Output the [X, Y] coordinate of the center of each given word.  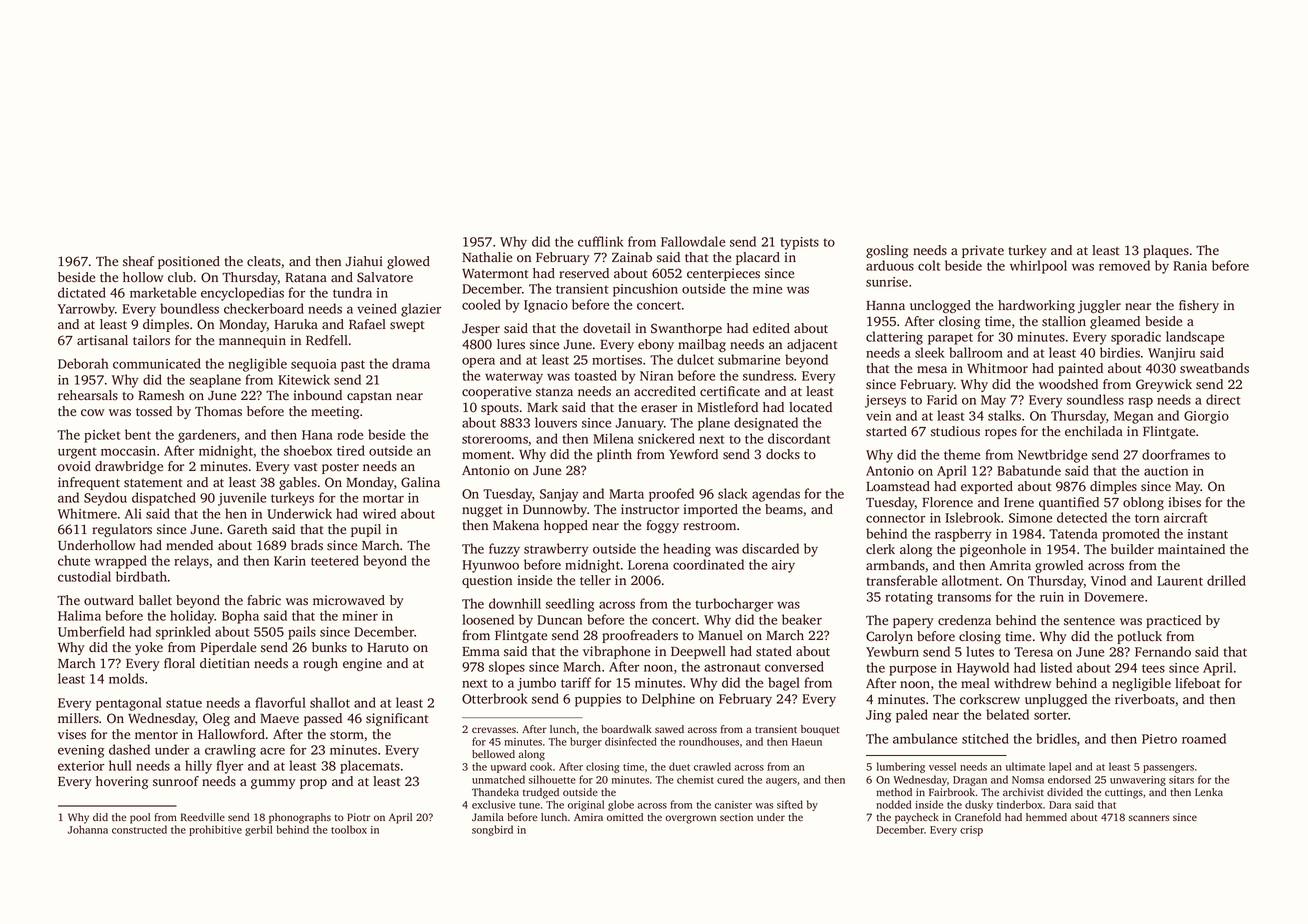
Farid [942, 399]
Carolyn [889, 637]
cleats [264, 261]
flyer [229, 767]
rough [320, 664]
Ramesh [161, 395]
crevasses [494, 730]
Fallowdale [693, 241]
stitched [985, 738]
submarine [749, 359]
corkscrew [990, 699]
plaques [1166, 251]
